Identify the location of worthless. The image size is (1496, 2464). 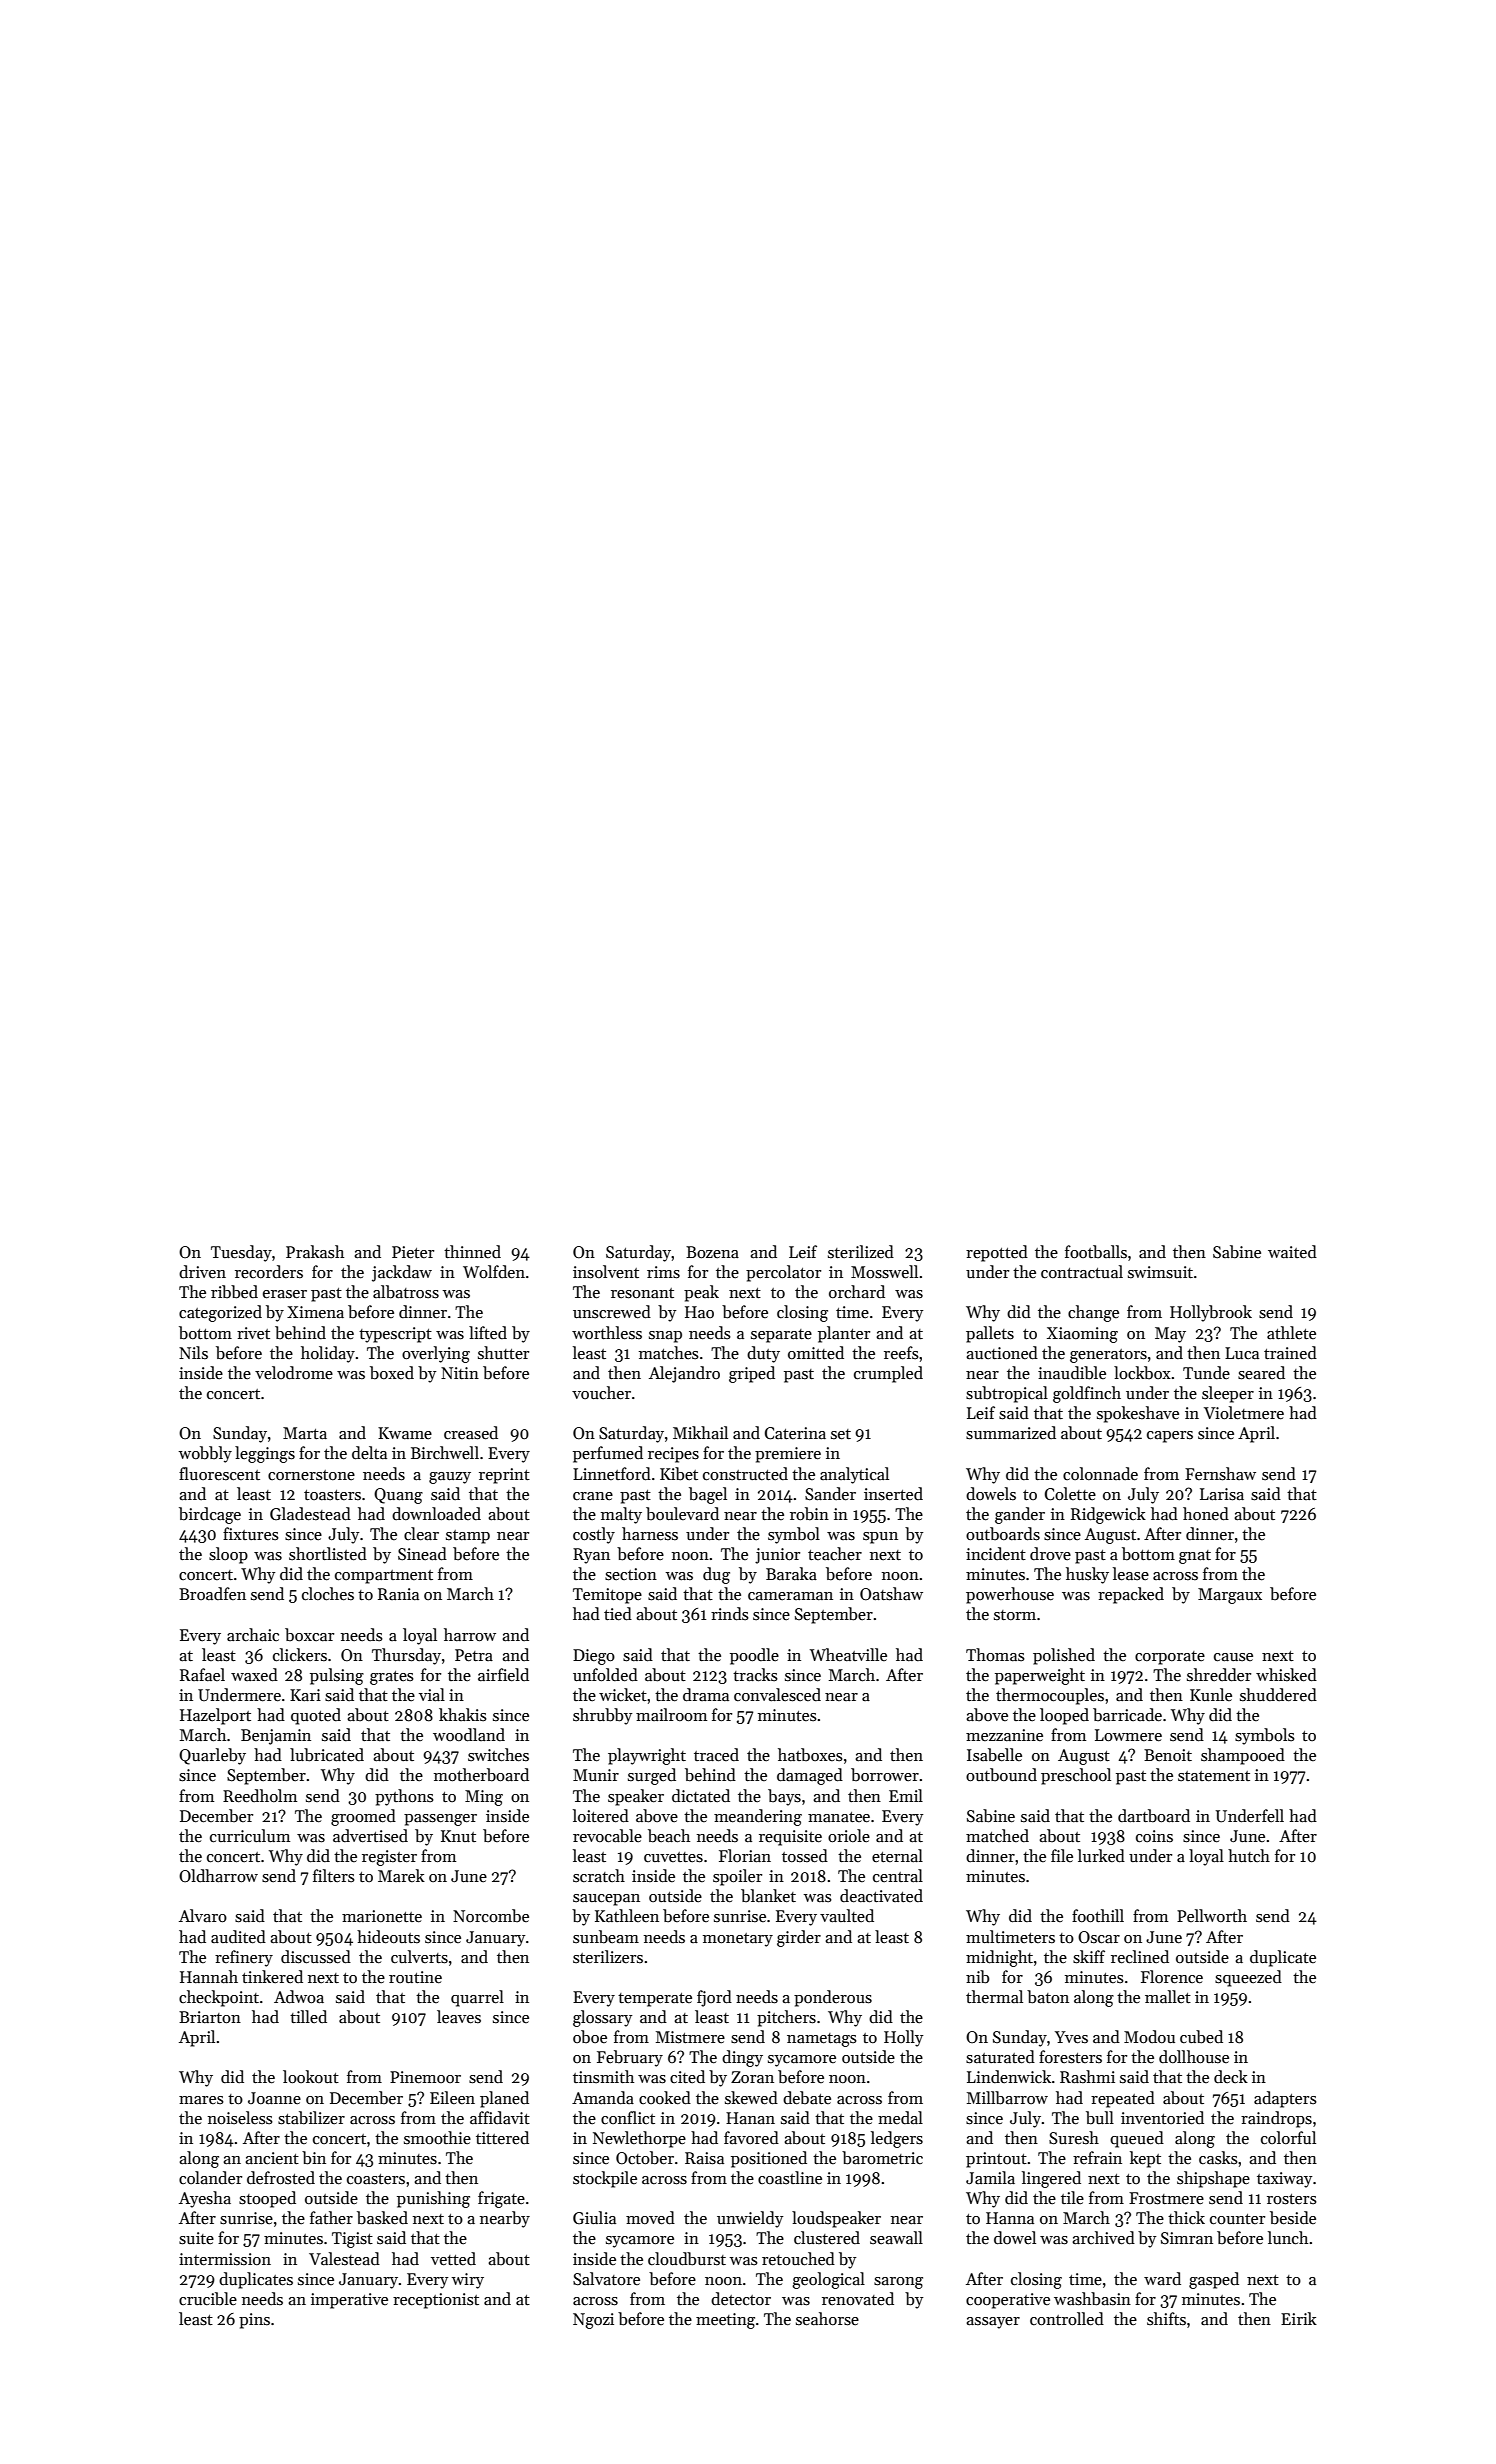
(607, 1333).
